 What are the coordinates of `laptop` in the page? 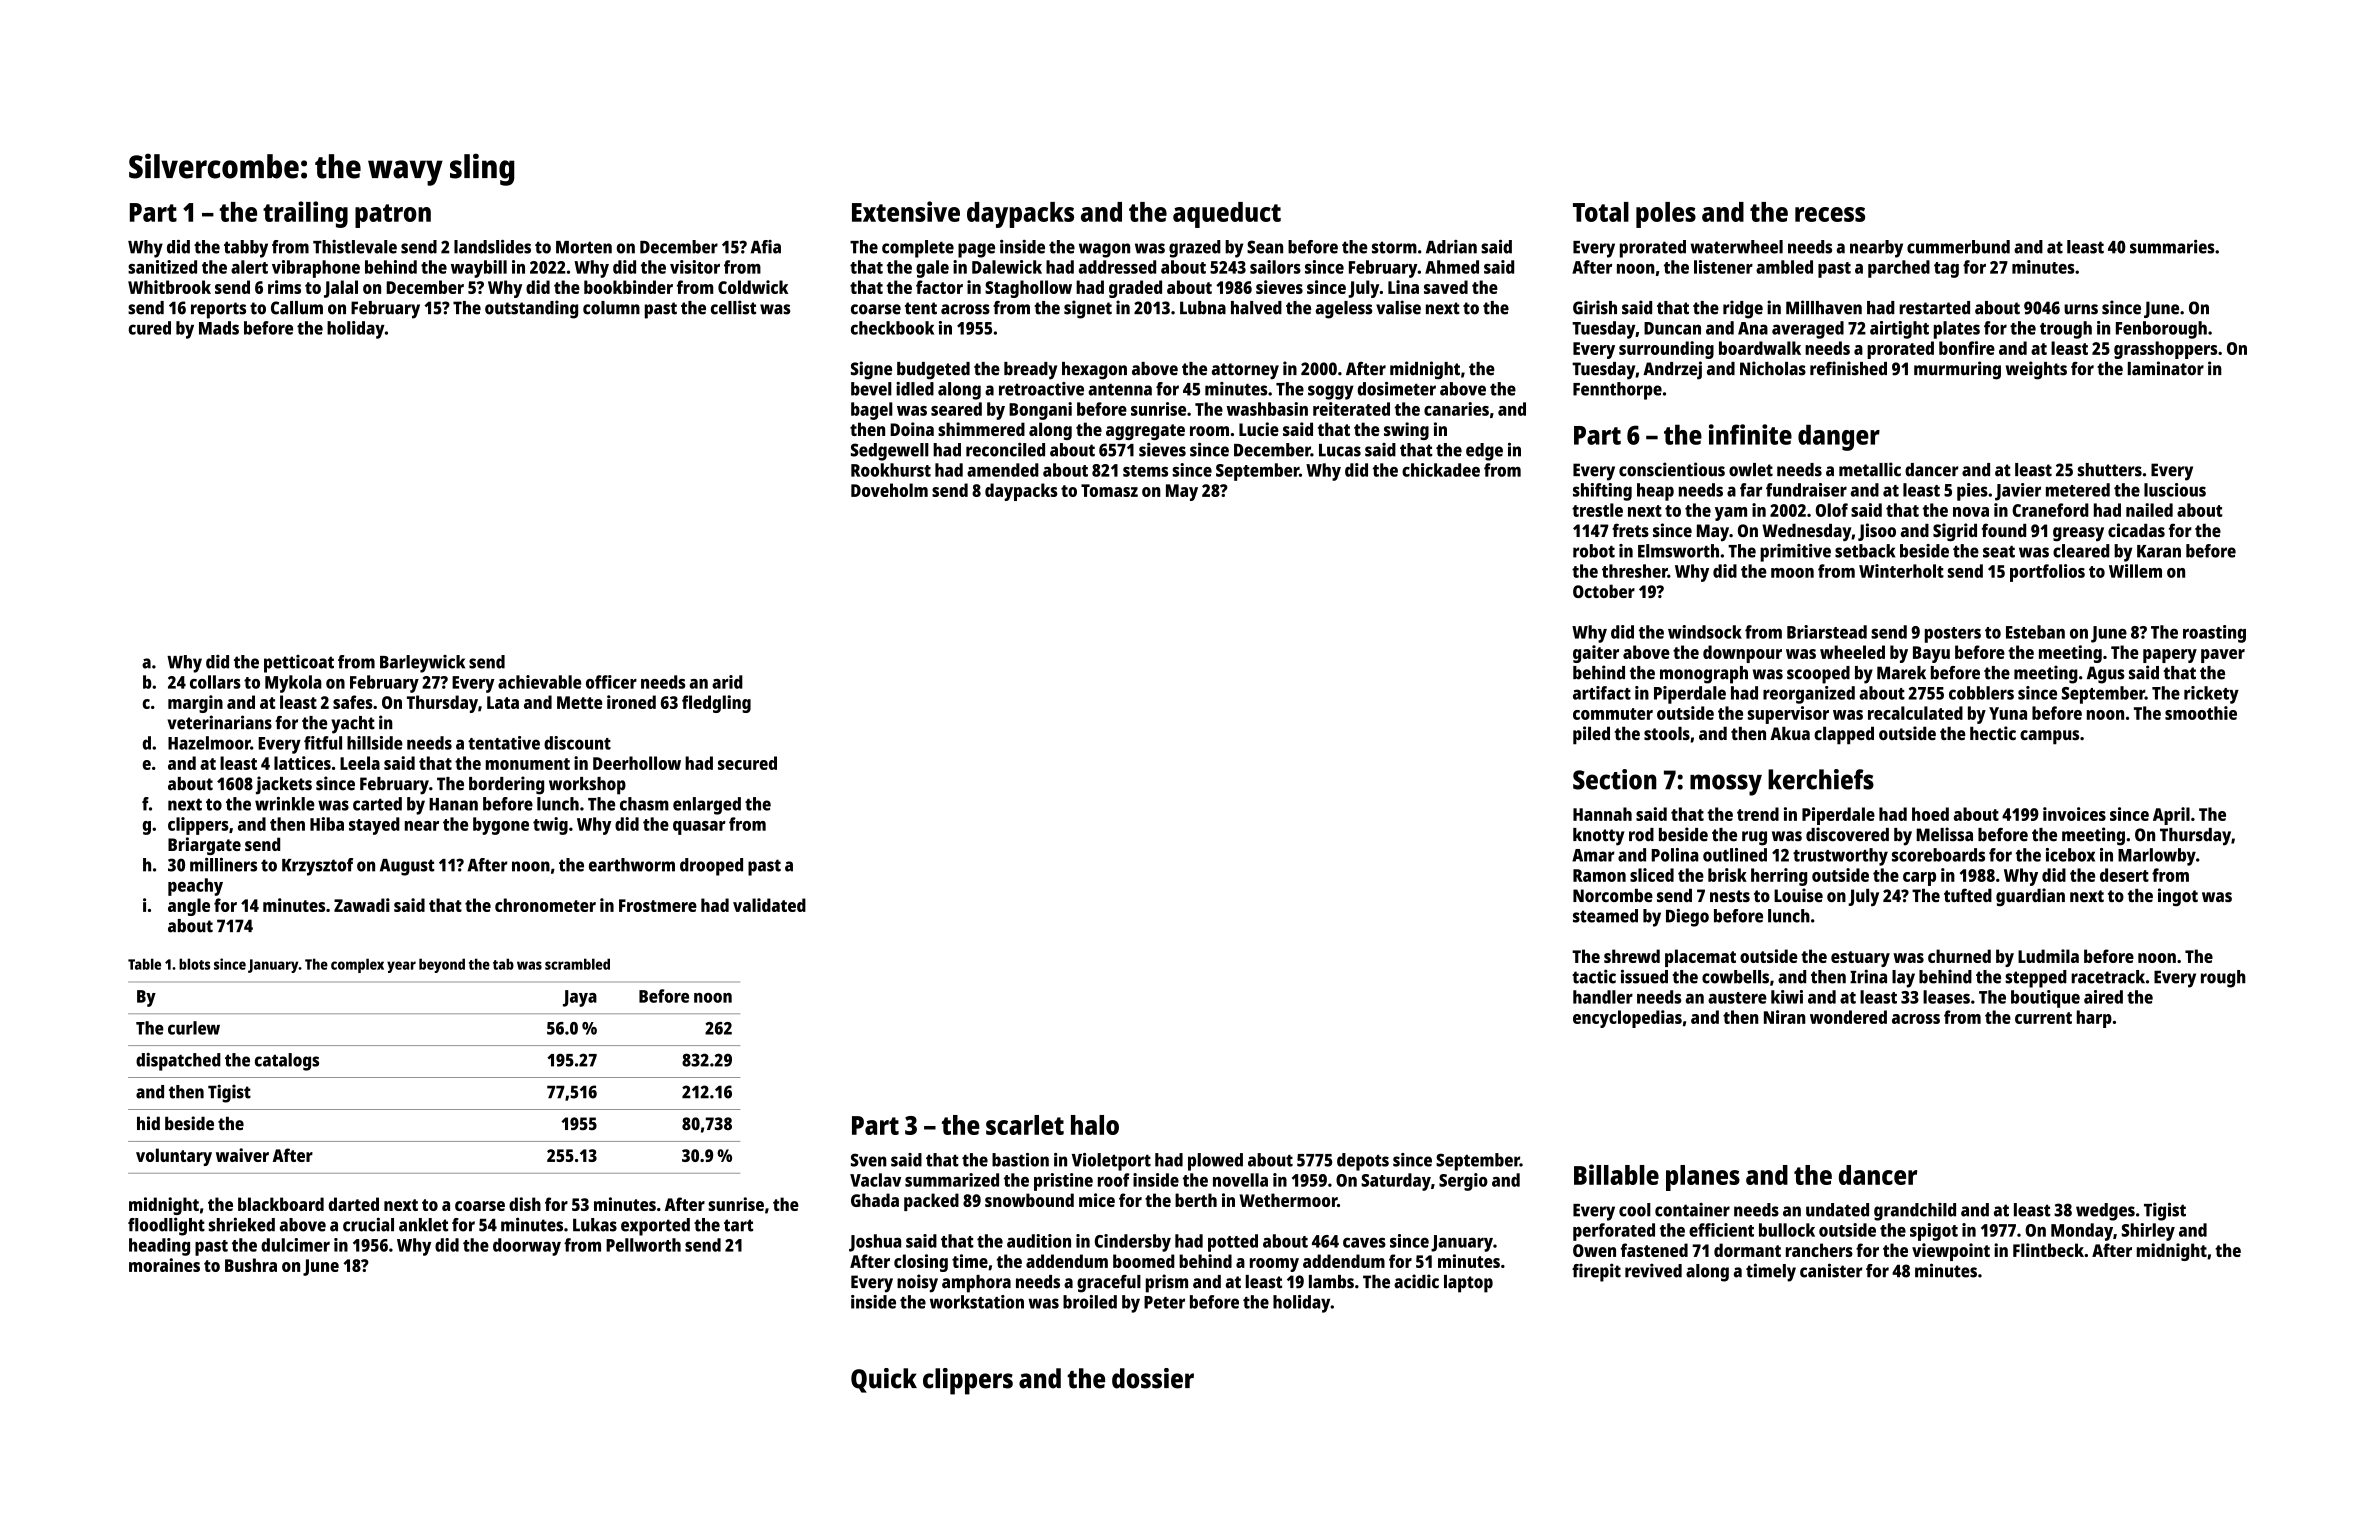 It's located at (1468, 1284).
